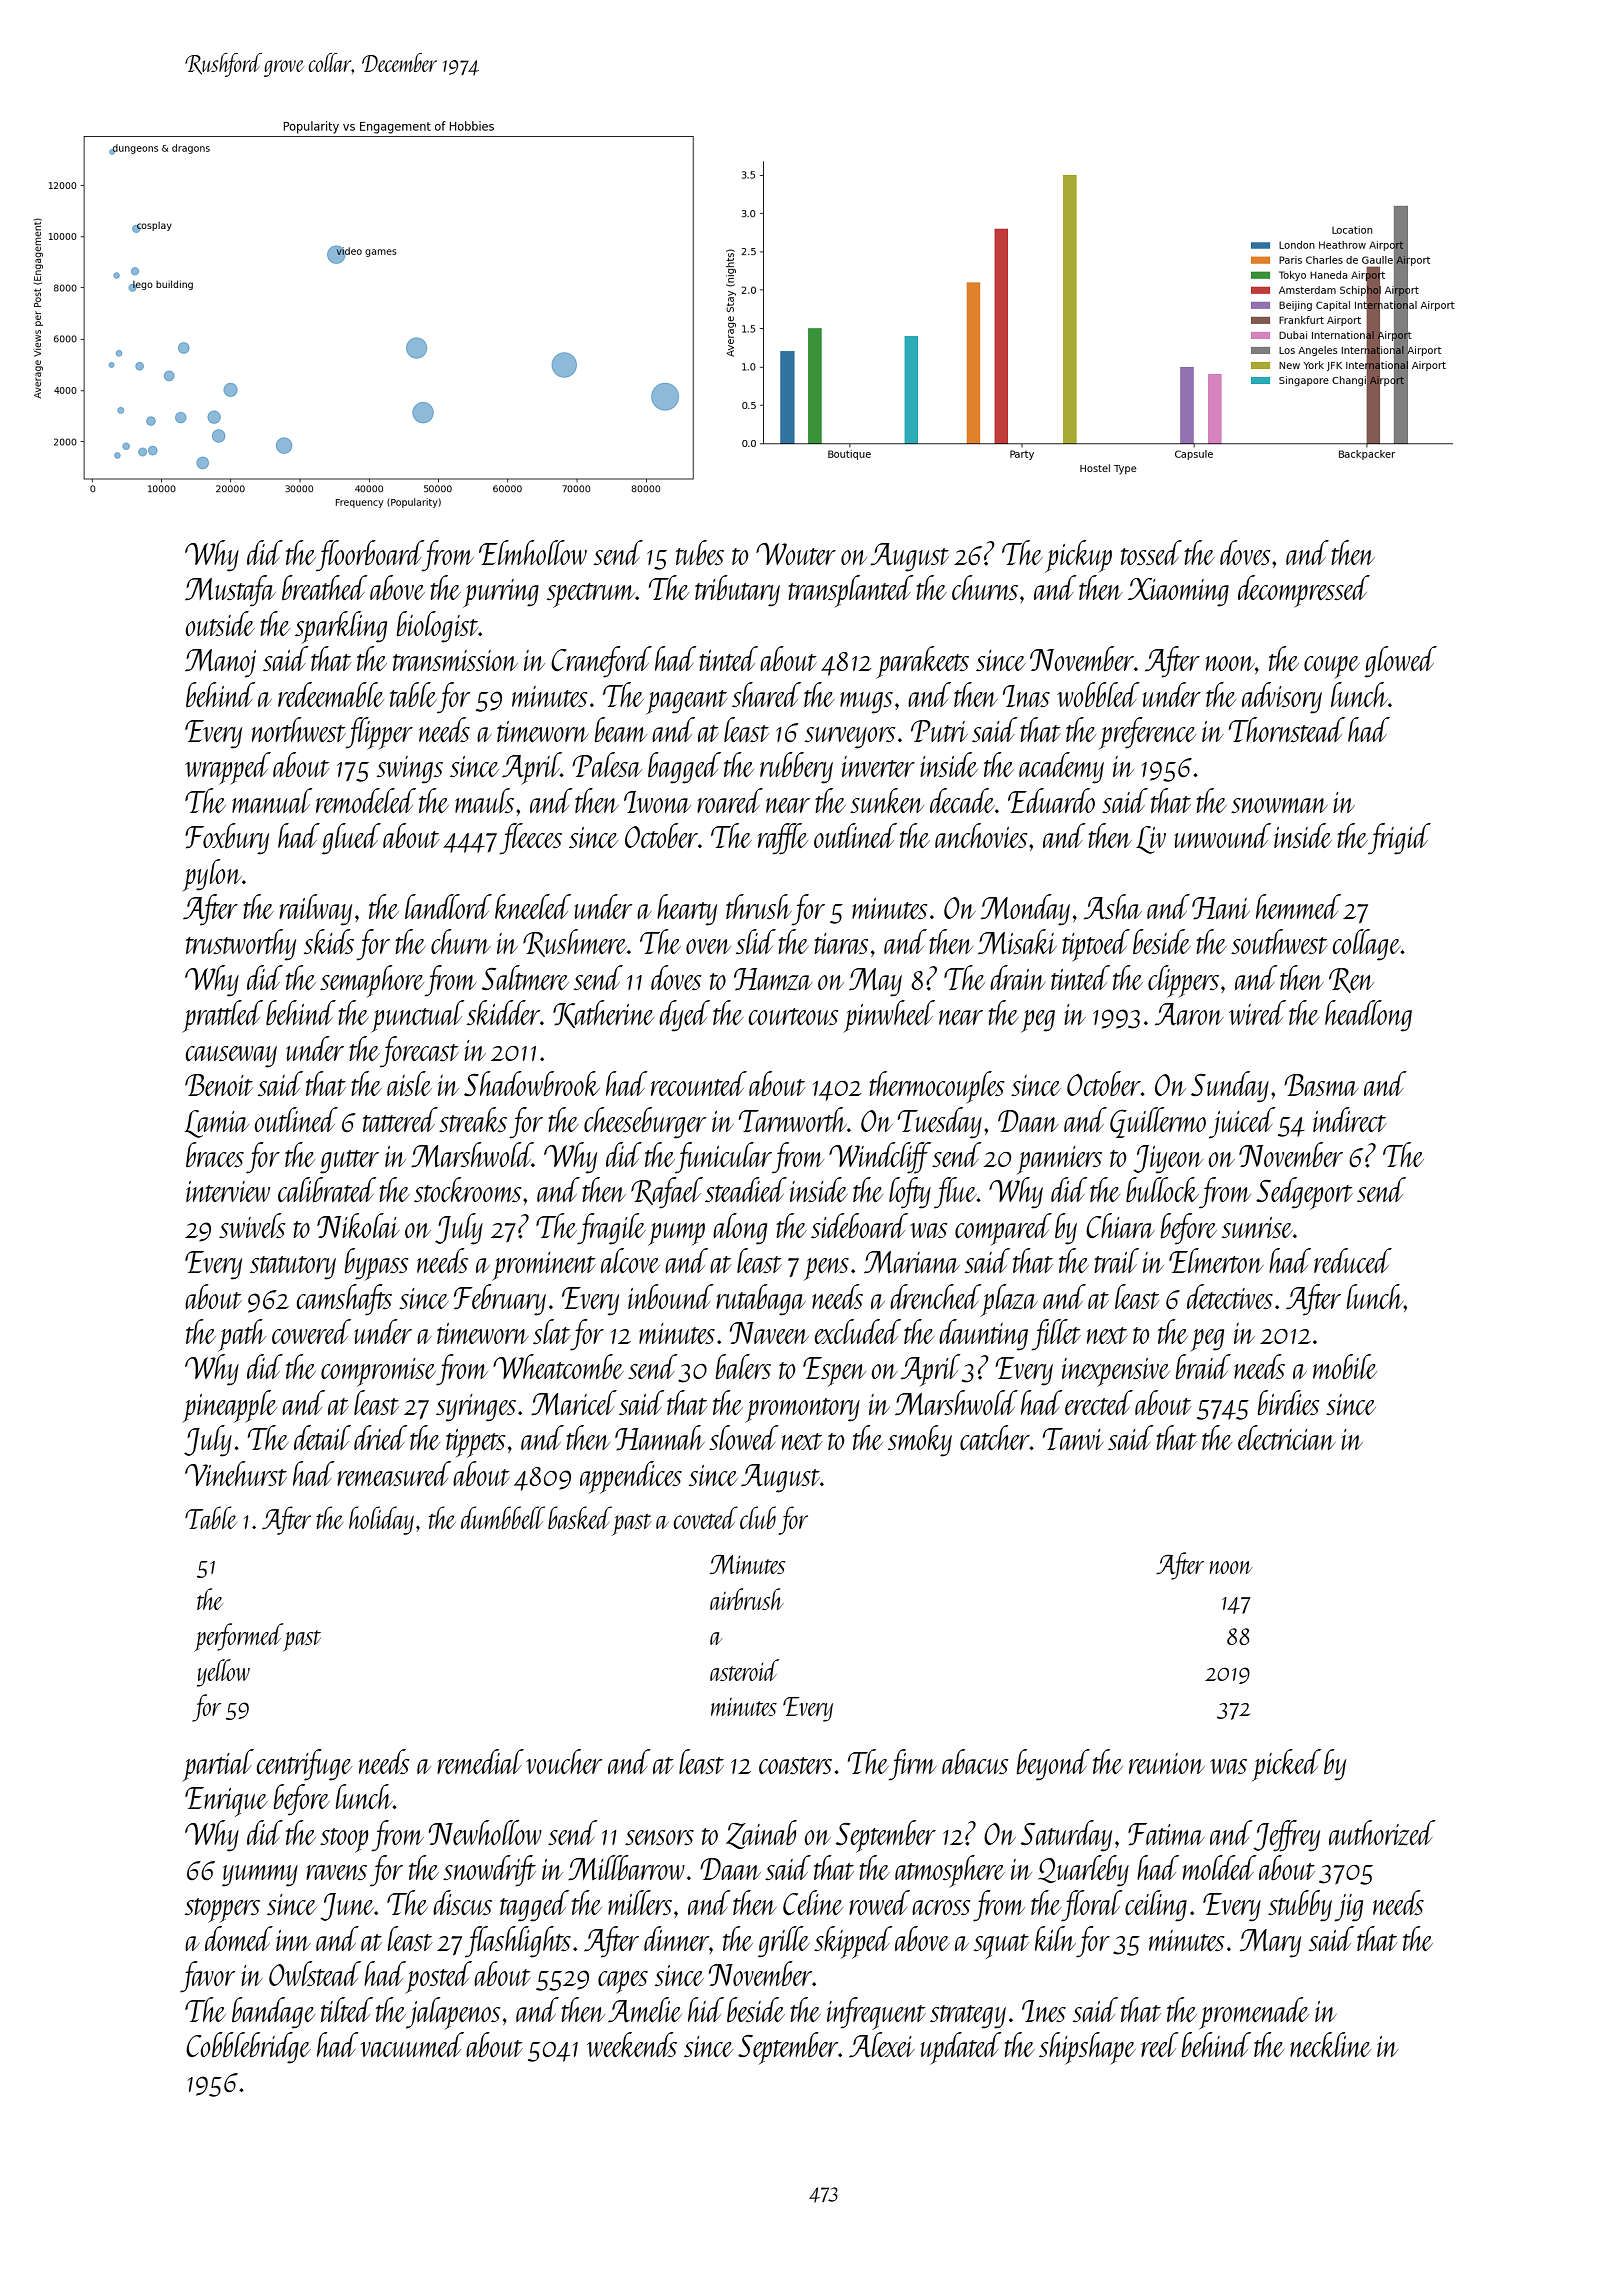 This screenshot has height=2292, width=1620. I want to click on streaks, so click(473, 1119).
